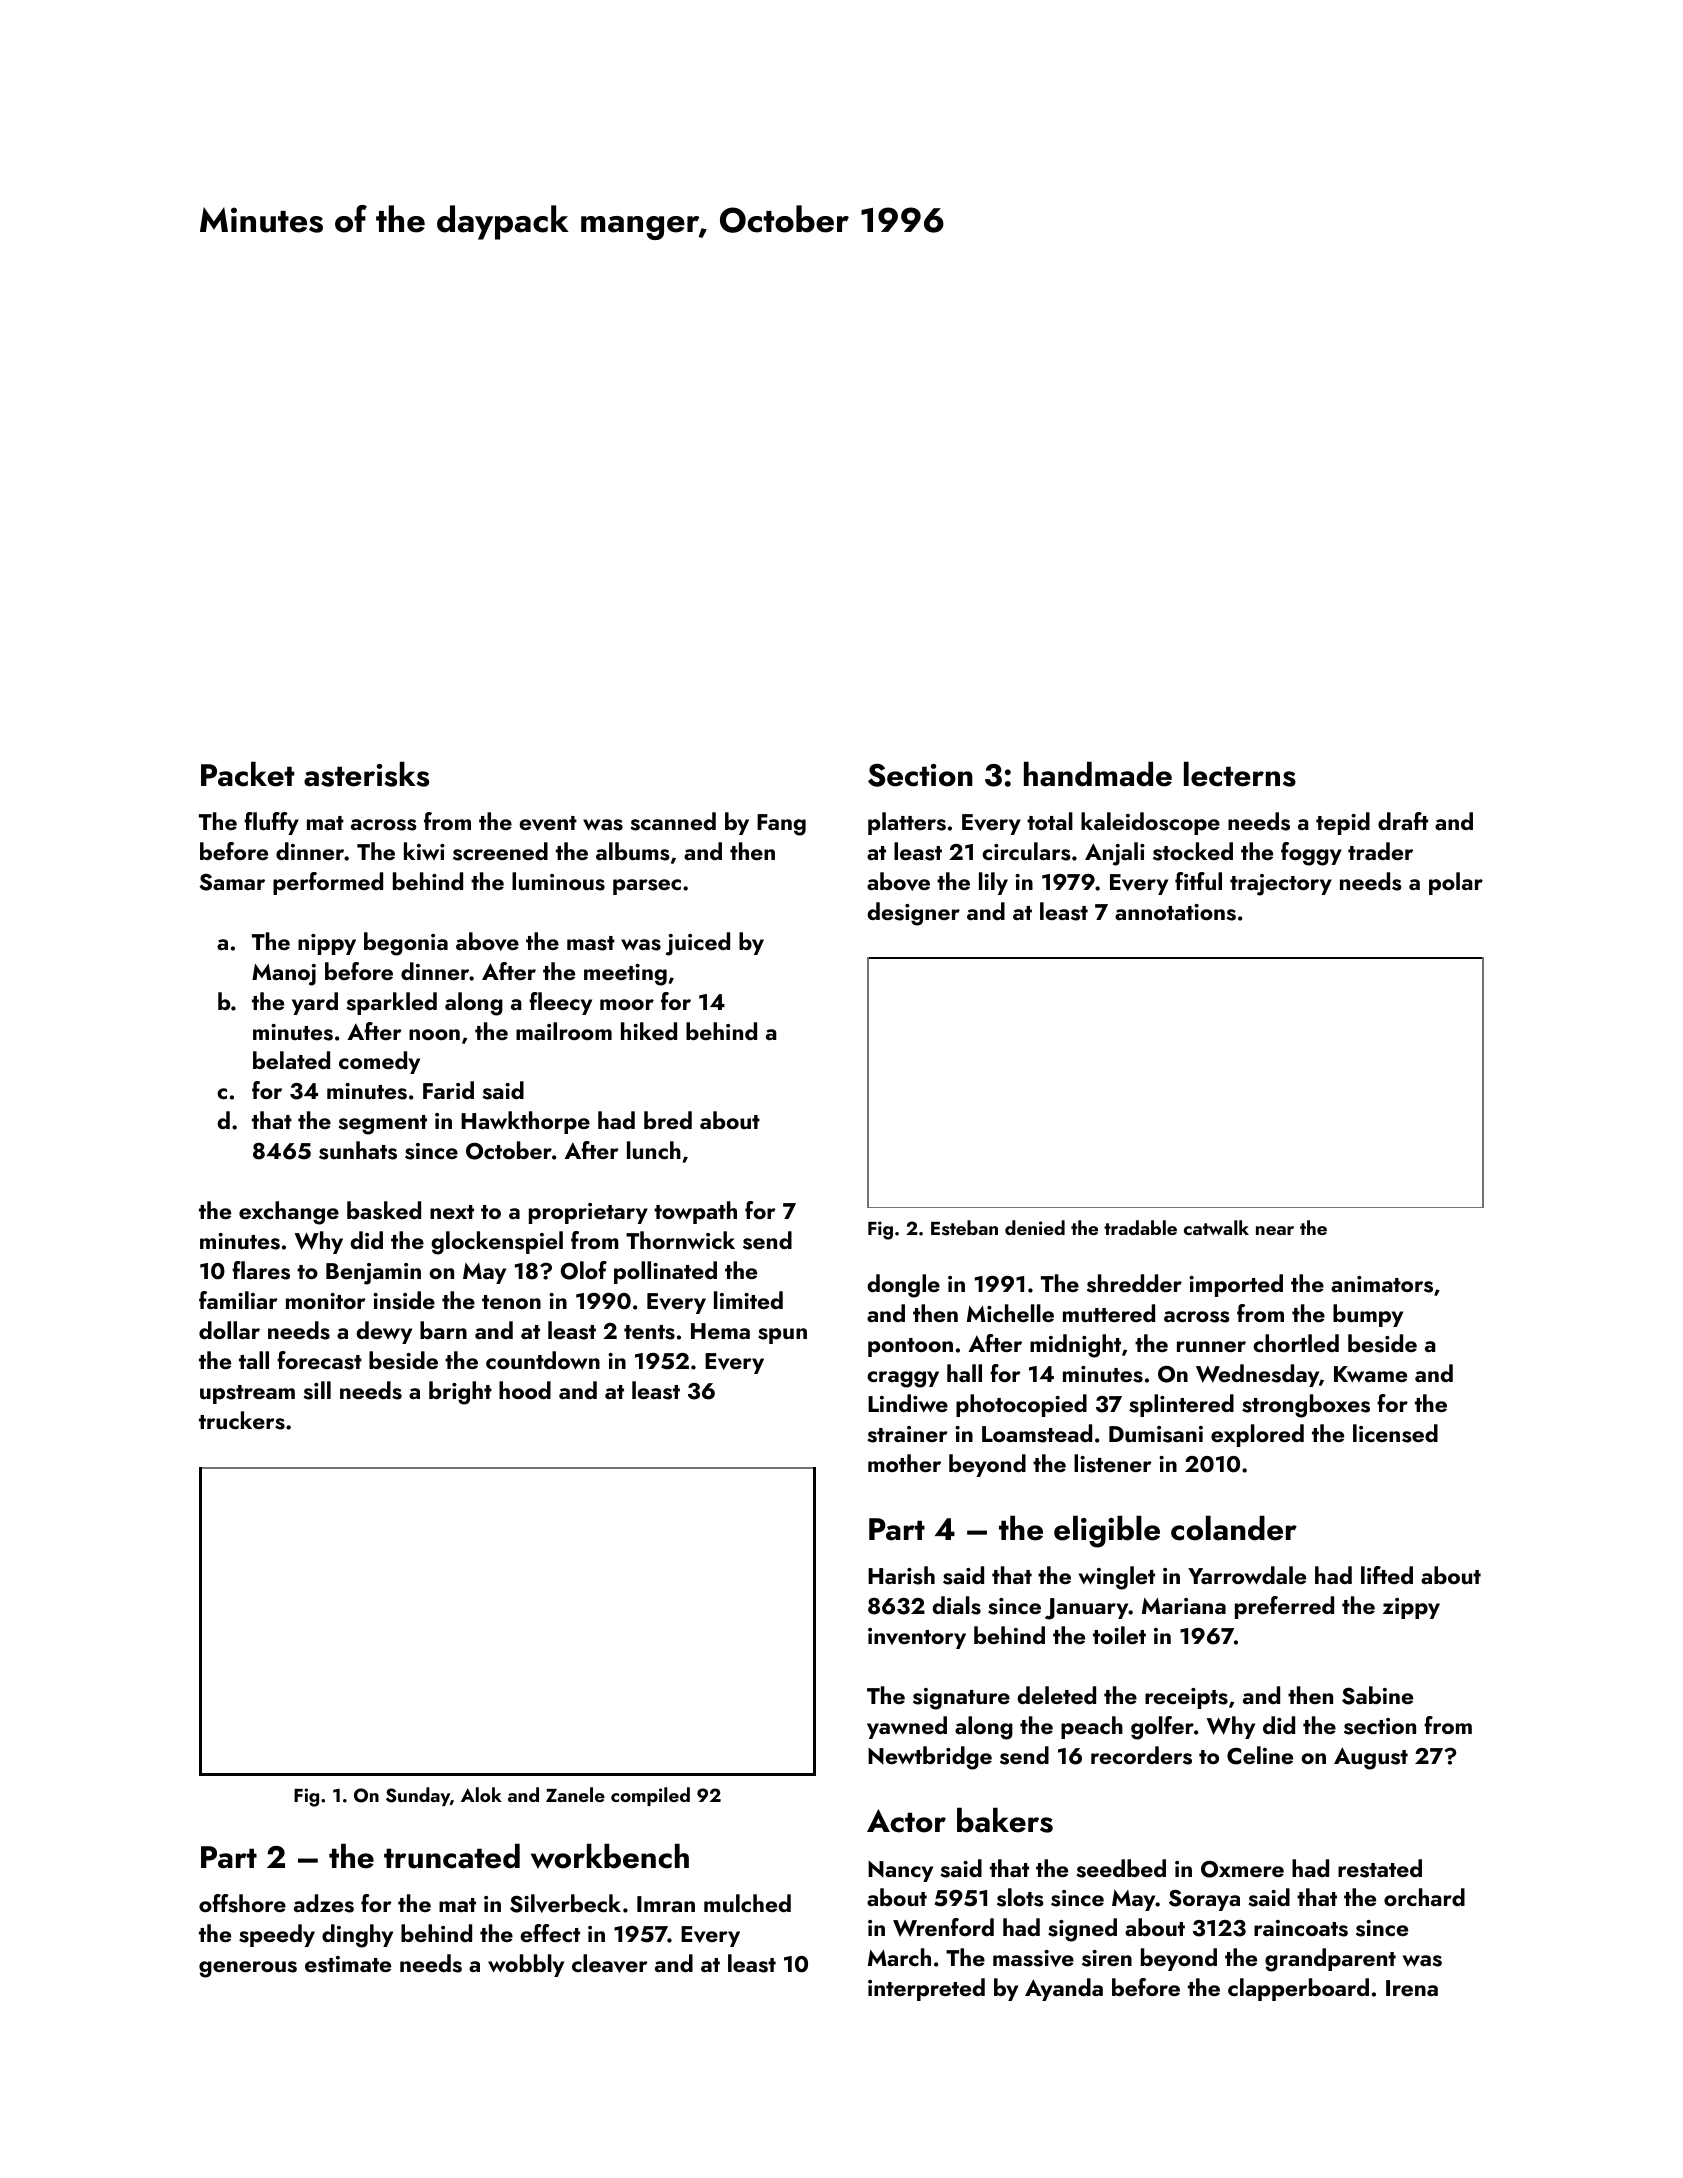  What do you see at coordinates (961, 1699) in the screenshot?
I see `signature` at bounding box center [961, 1699].
